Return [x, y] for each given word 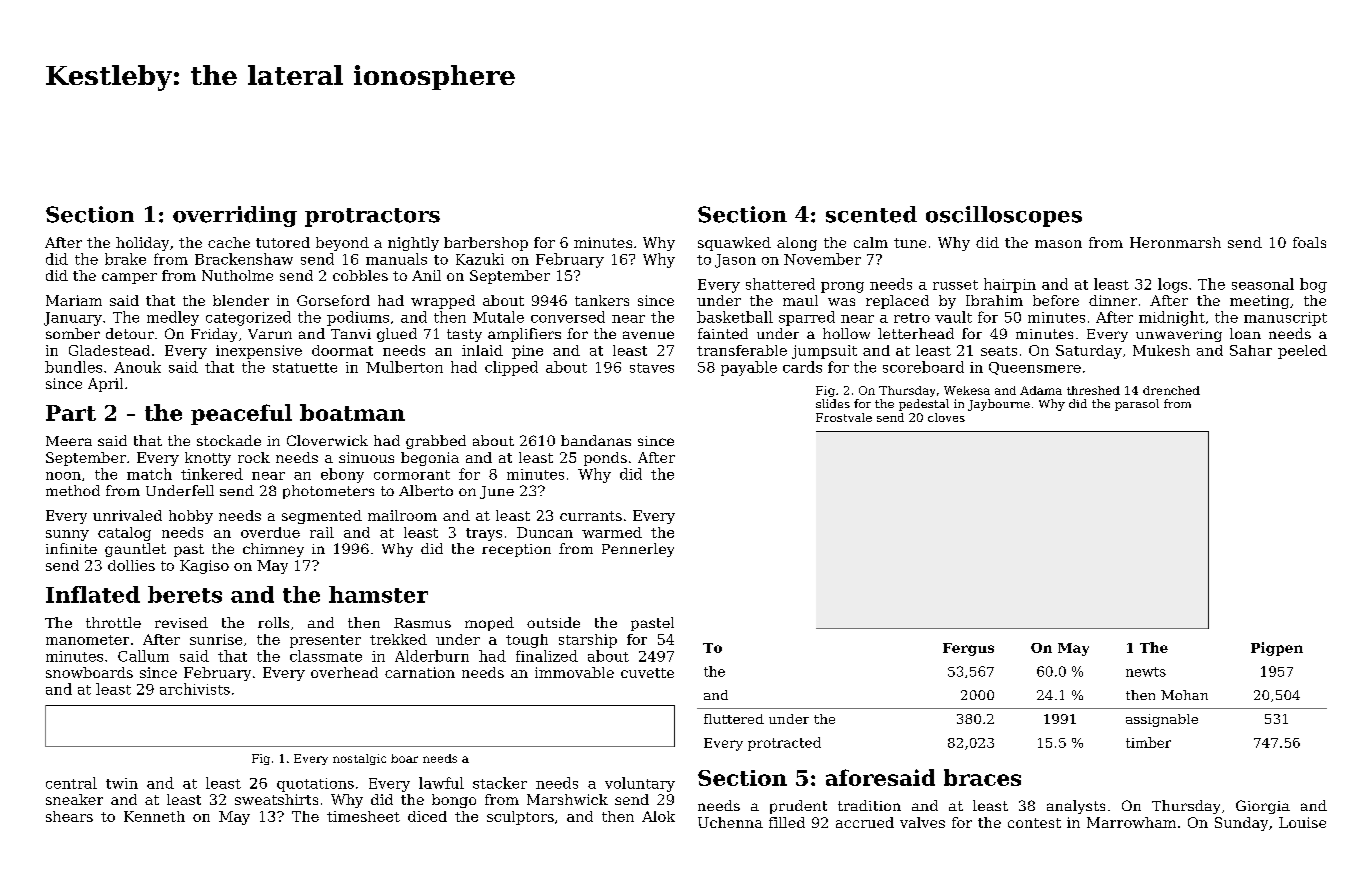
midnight [1172, 318]
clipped [511, 368]
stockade [229, 440]
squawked [734, 244]
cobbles [360, 275]
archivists [195, 689]
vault [953, 317]
